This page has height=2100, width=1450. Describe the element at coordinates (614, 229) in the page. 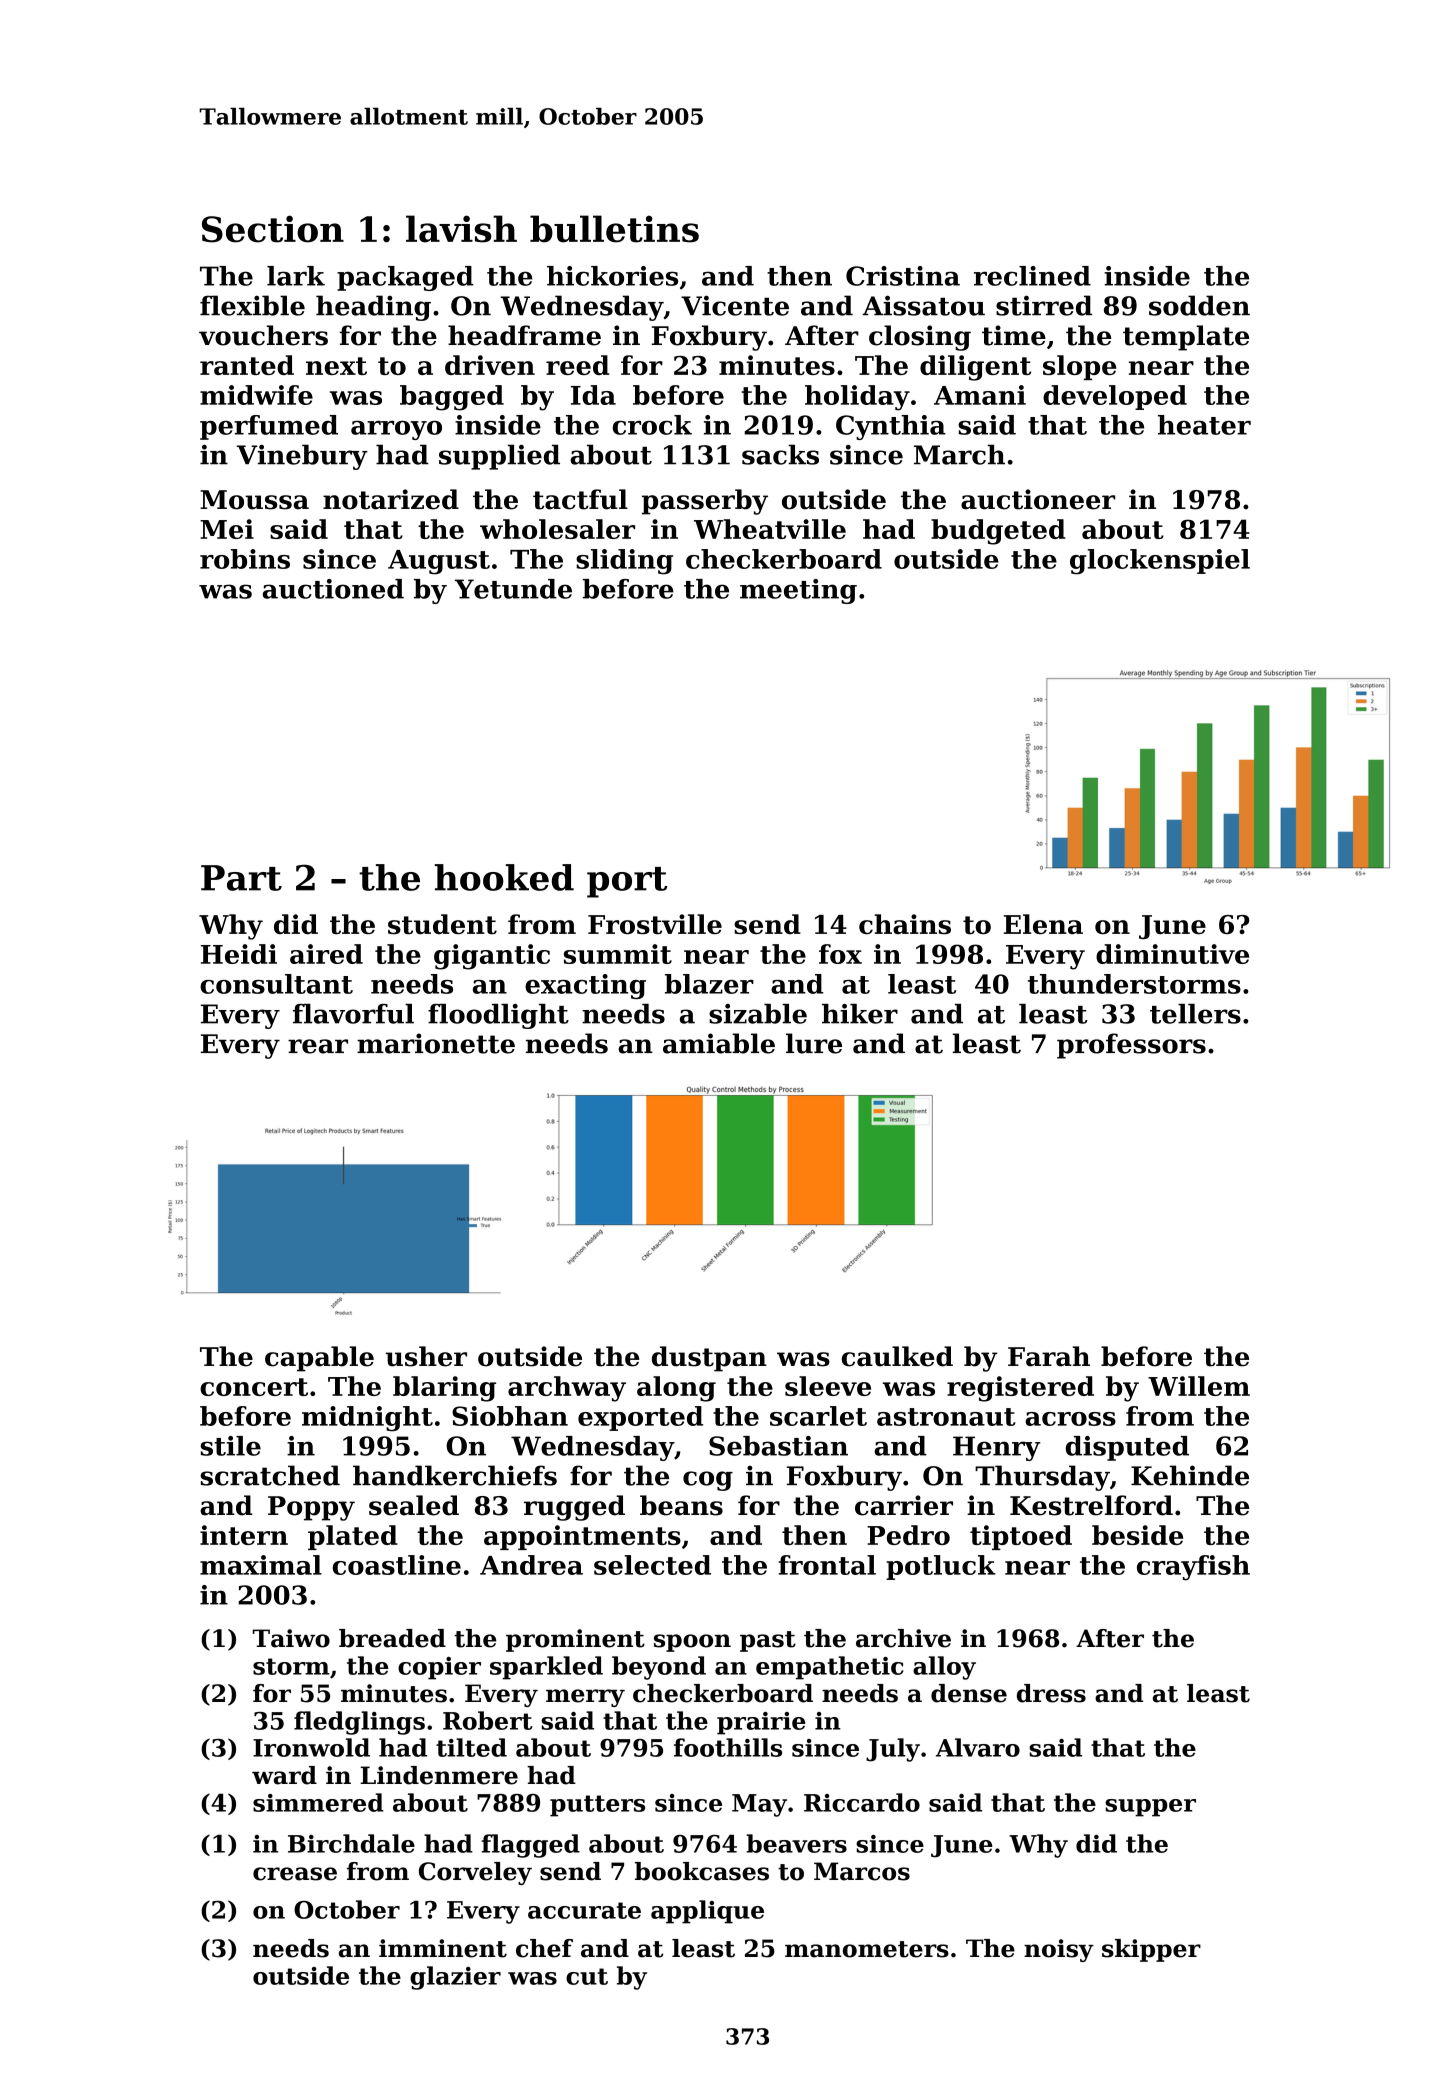

I see `bulletins` at that location.
